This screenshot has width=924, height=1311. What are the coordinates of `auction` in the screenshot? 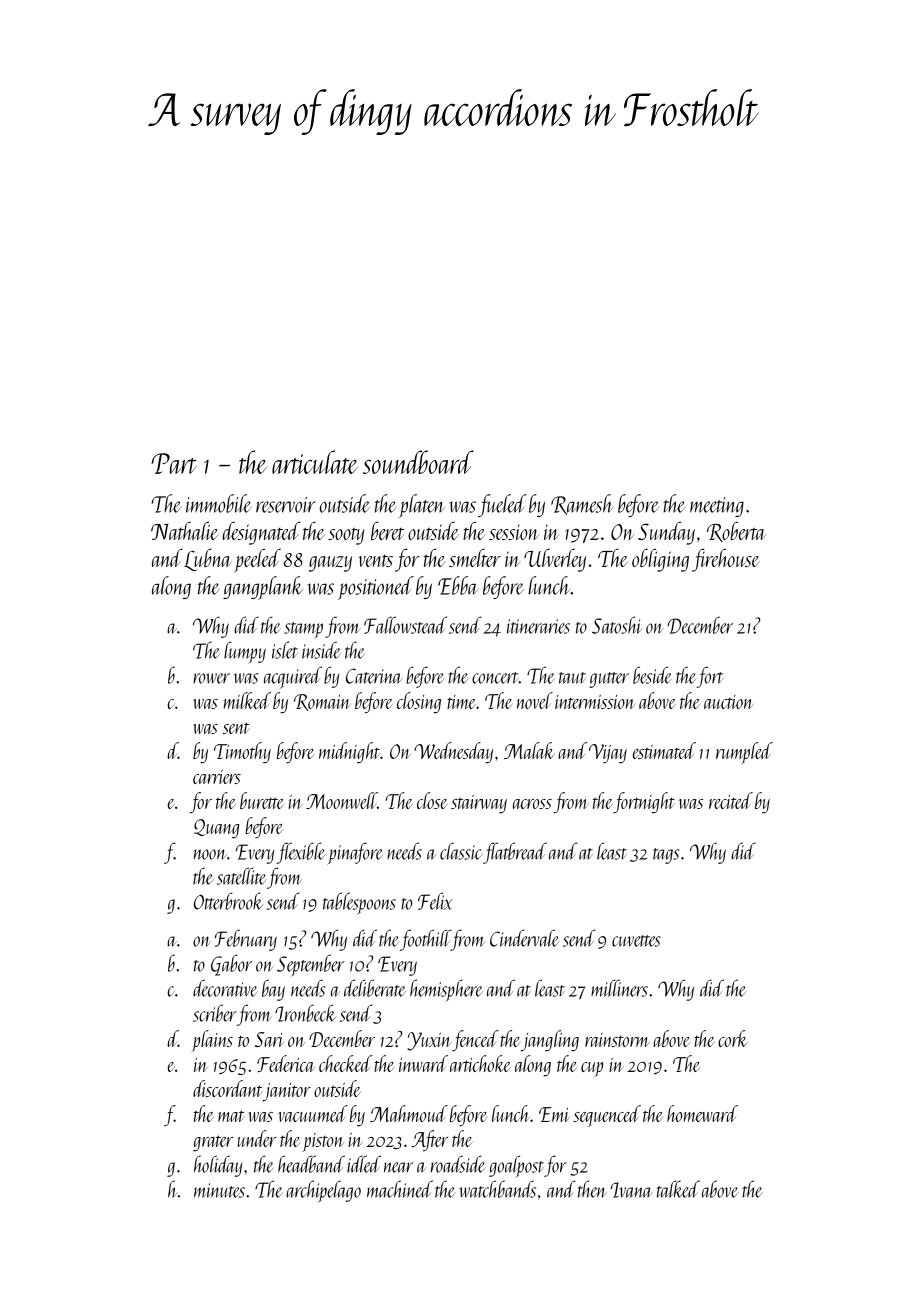 It's located at (728, 702).
